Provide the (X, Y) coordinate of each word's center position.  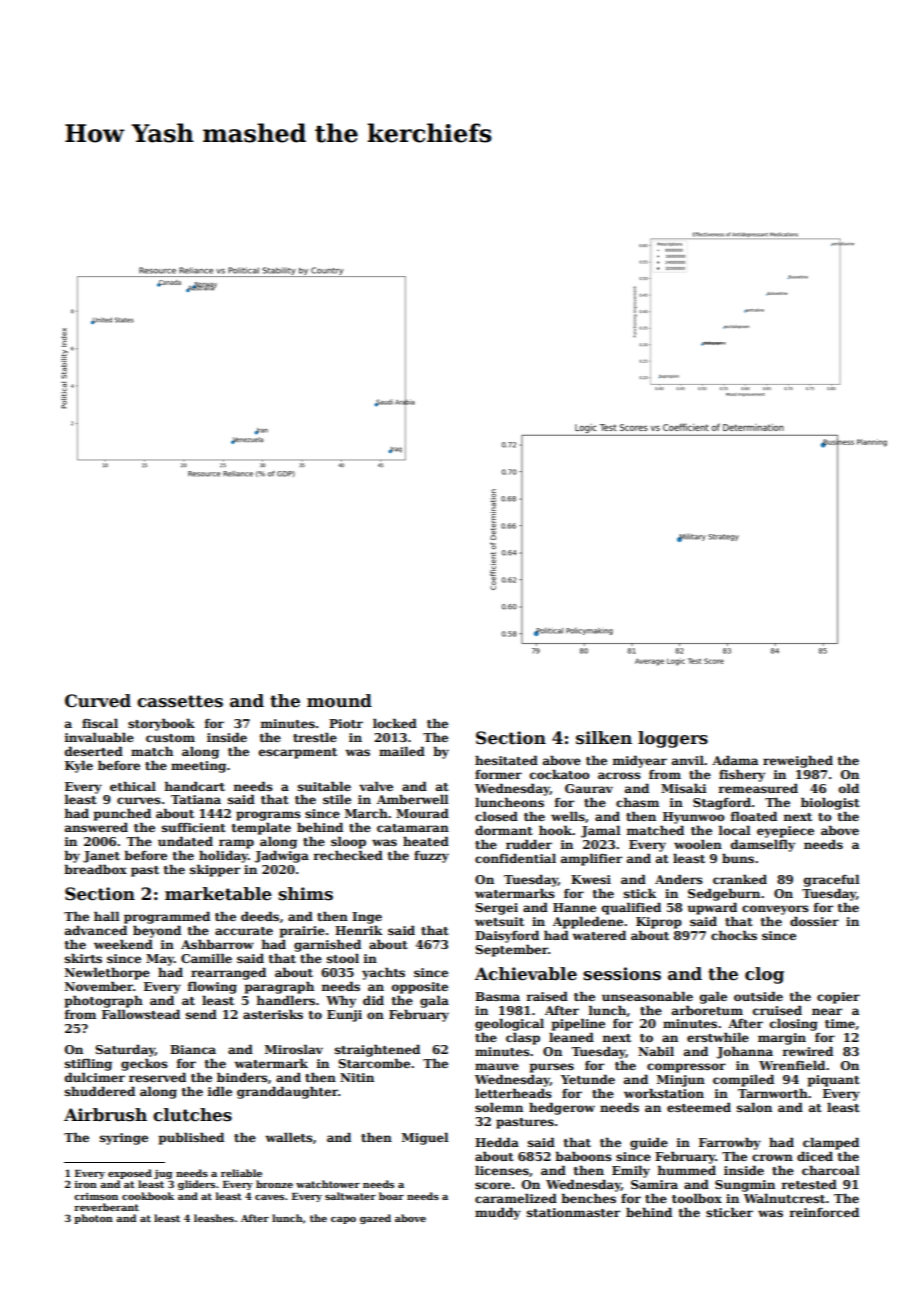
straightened (377, 1050)
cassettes (180, 701)
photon (93, 1219)
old (849, 788)
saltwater (350, 1196)
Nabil (656, 1051)
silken (604, 738)
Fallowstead (141, 1014)
